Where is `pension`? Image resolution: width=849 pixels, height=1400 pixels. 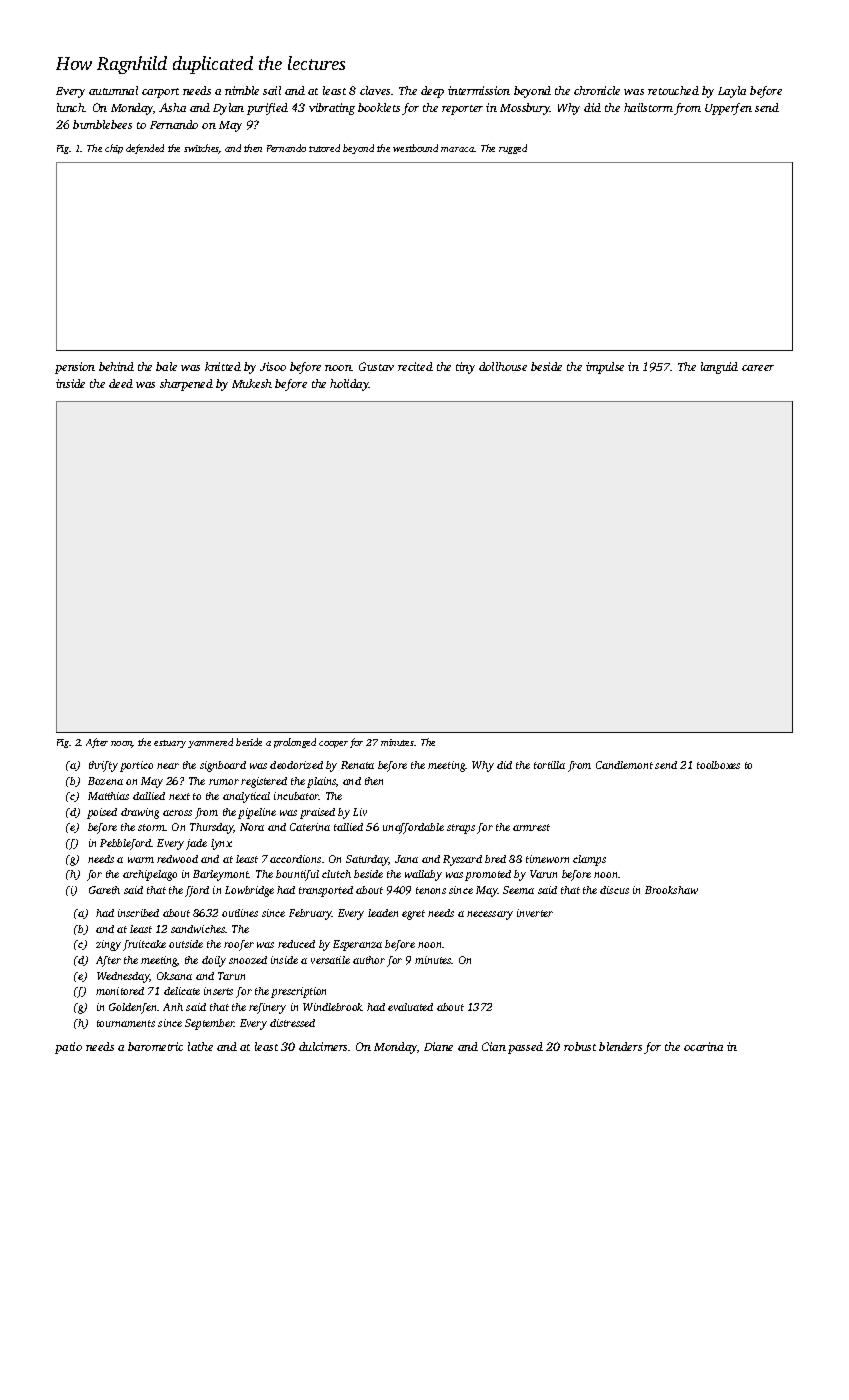
pension is located at coordinates (75, 368).
